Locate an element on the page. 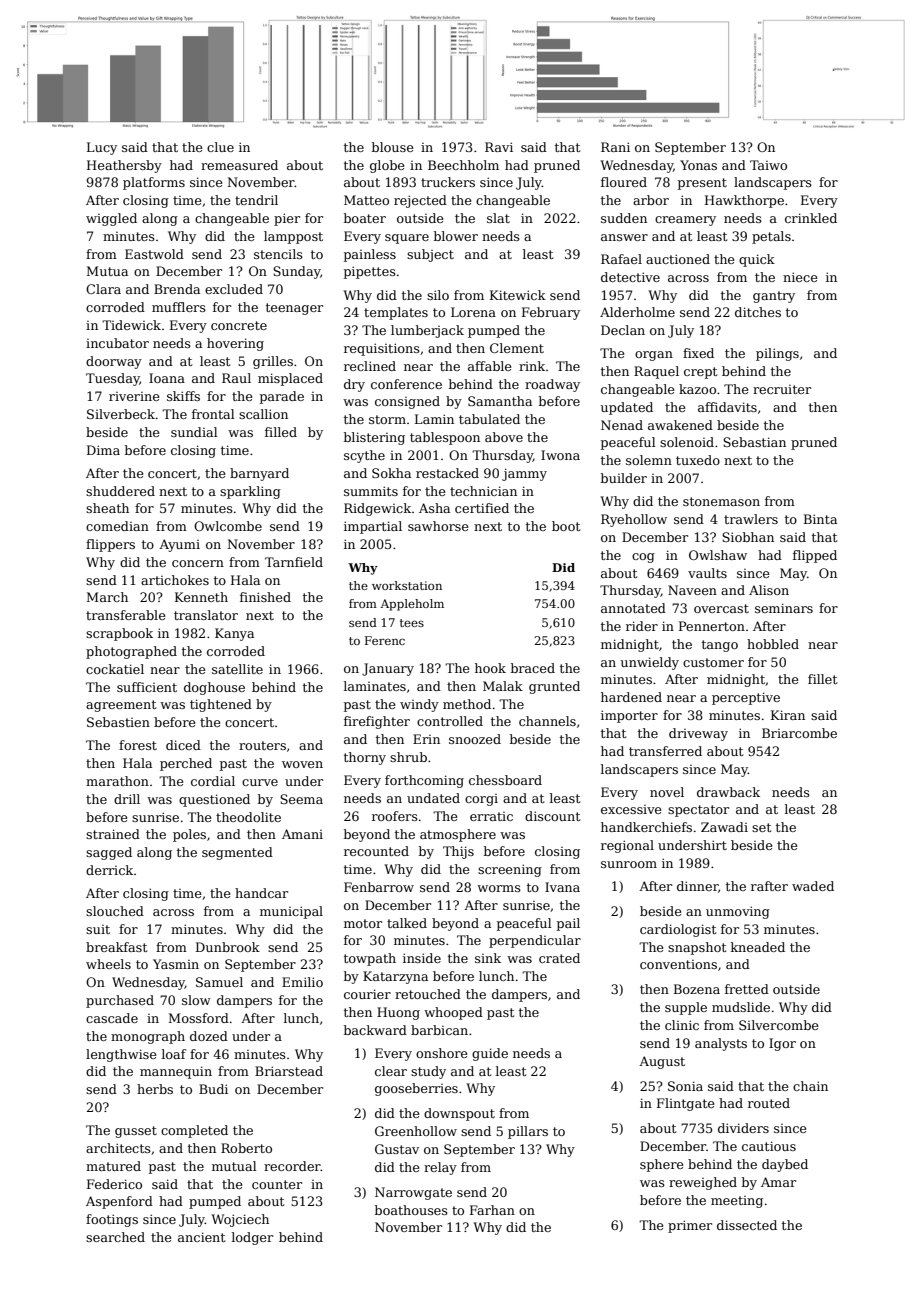  blouse is located at coordinates (392, 147).
